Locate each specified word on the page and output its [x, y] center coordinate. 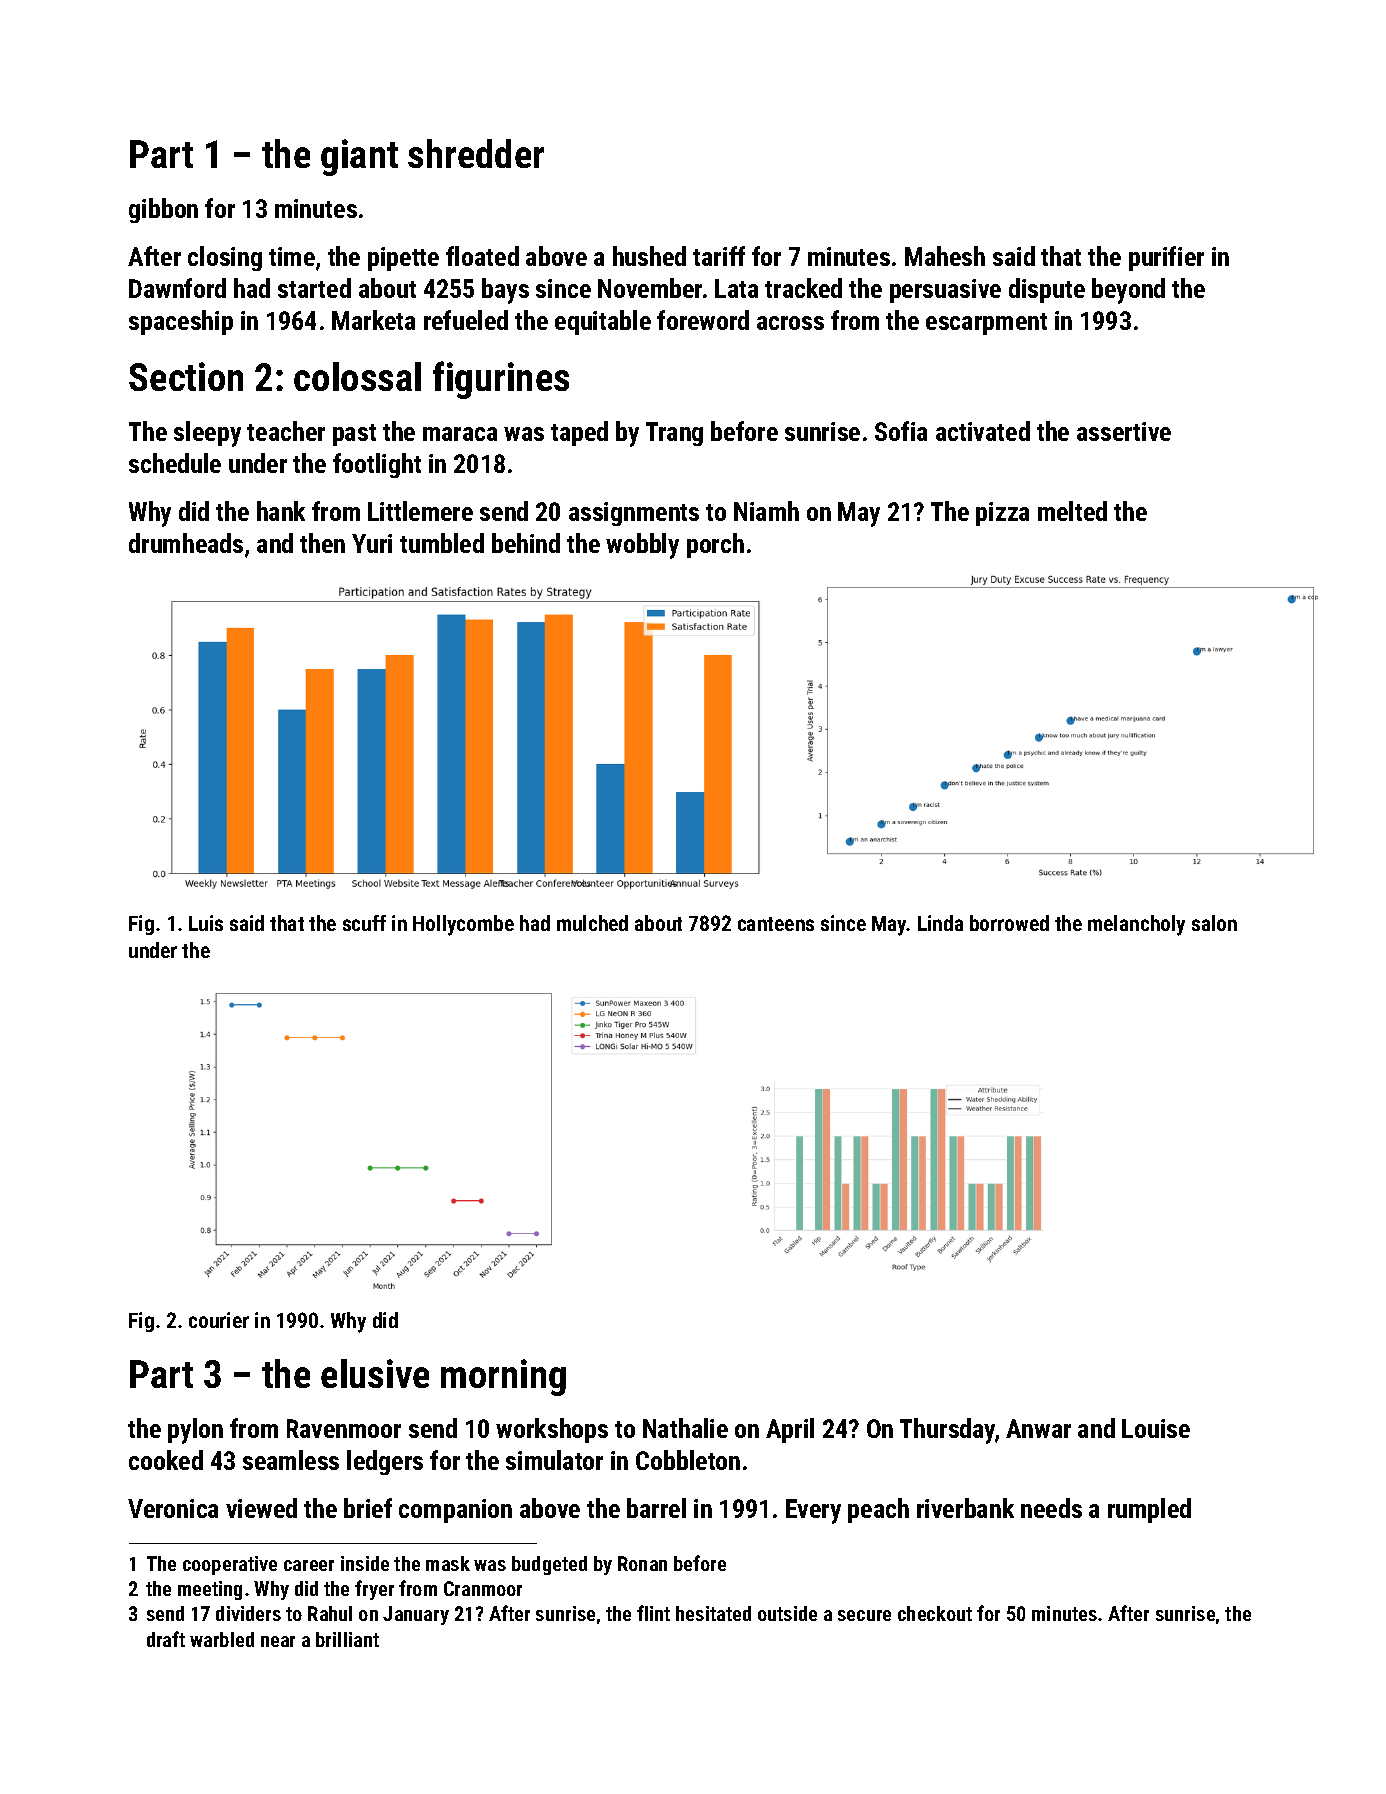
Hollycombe [463, 925]
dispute [1047, 290]
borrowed [1009, 923]
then [322, 543]
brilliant [347, 1639]
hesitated [713, 1613]
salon [1214, 923]
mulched [592, 923]
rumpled [1149, 1510]
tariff [719, 256]
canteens [776, 924]
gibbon [163, 210]
